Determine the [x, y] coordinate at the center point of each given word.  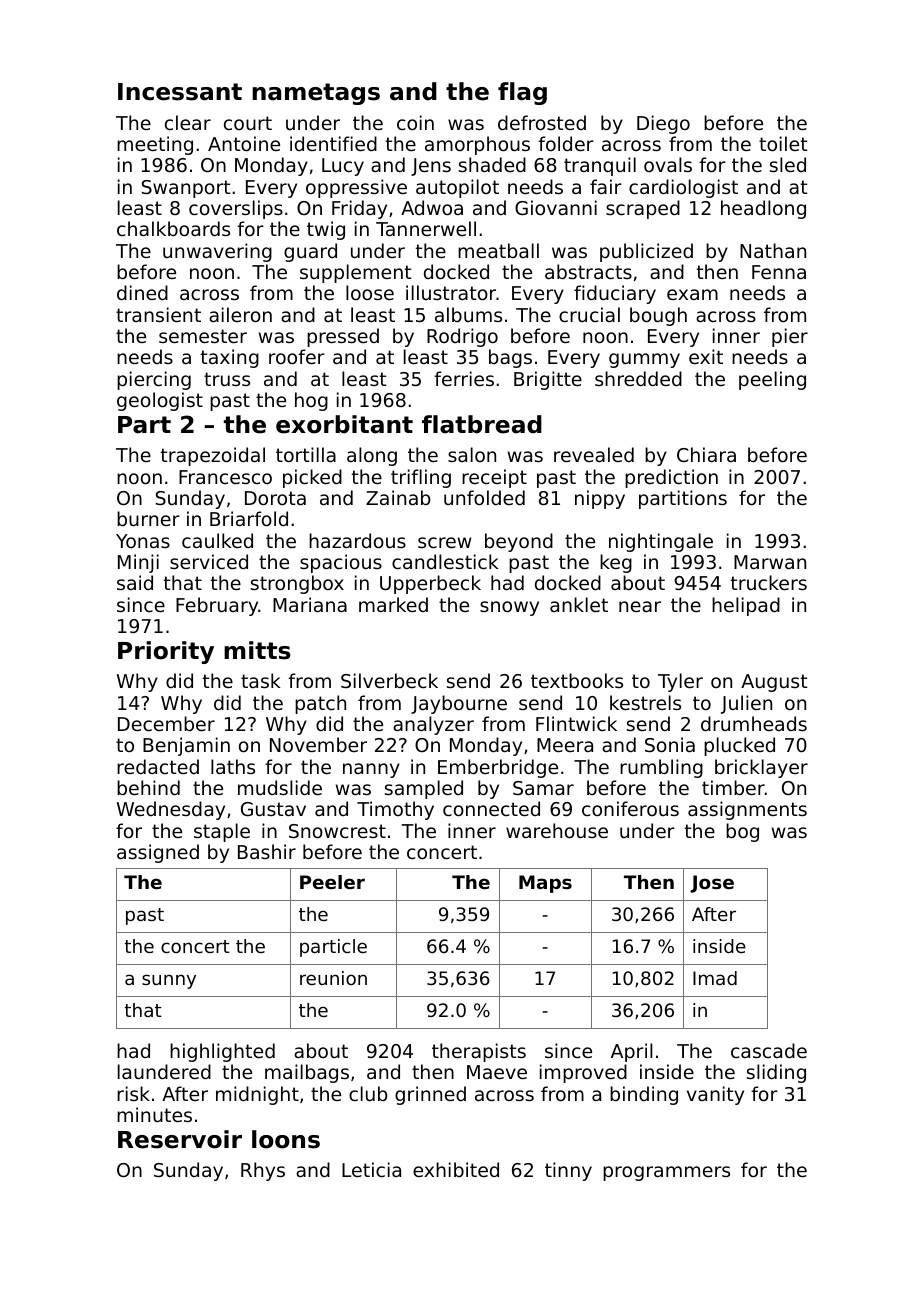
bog [742, 832]
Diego [663, 124]
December [166, 723]
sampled [424, 789]
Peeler [332, 882]
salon [472, 454]
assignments [747, 810]
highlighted [222, 1052]
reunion [333, 978]
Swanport [186, 189]
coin [415, 122]
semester [203, 336]
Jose [712, 884]
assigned [158, 853]
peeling [772, 380]
